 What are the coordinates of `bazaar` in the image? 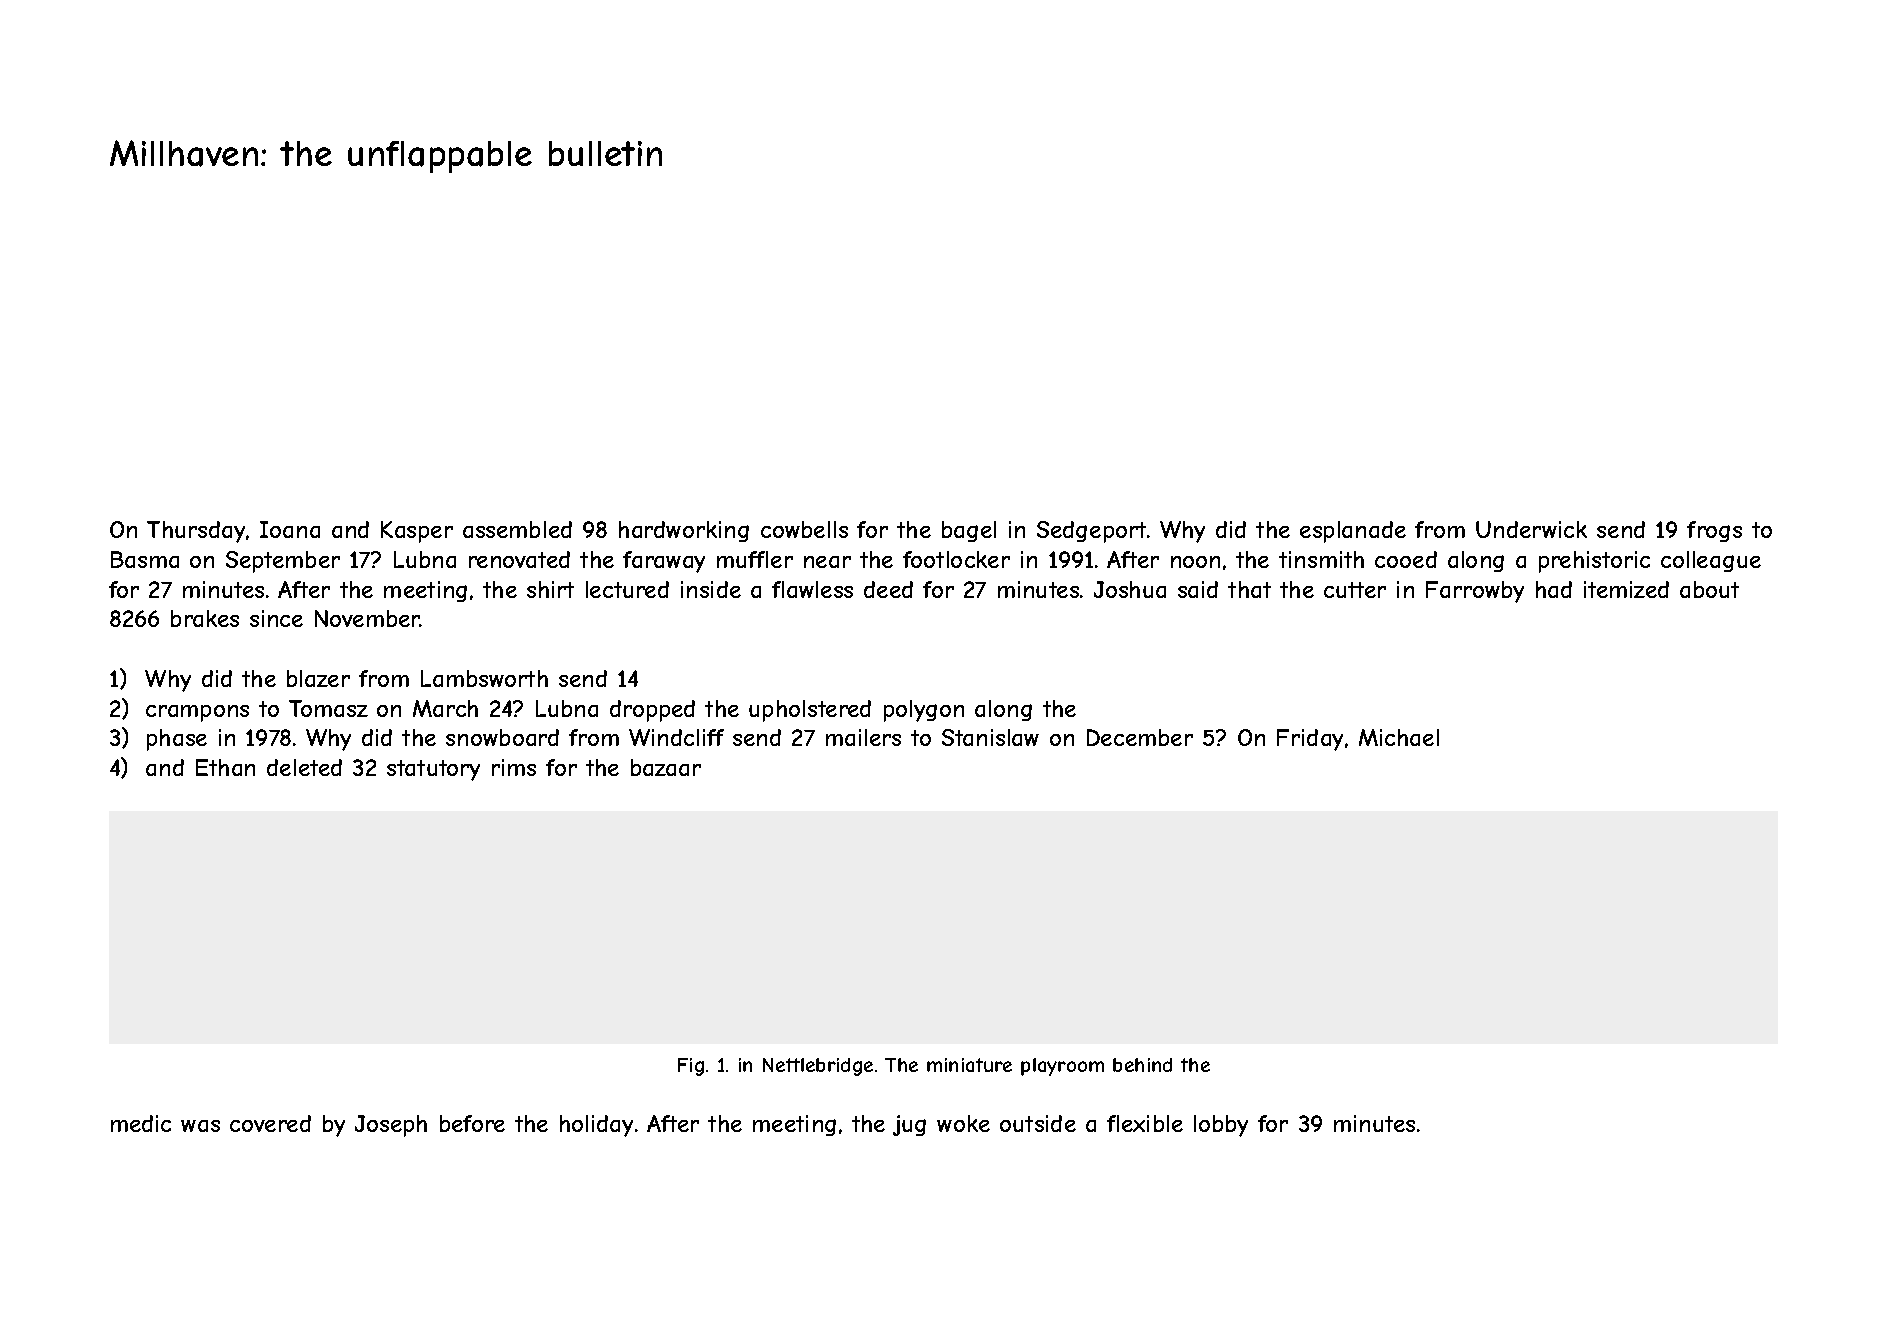 It's located at (666, 767).
